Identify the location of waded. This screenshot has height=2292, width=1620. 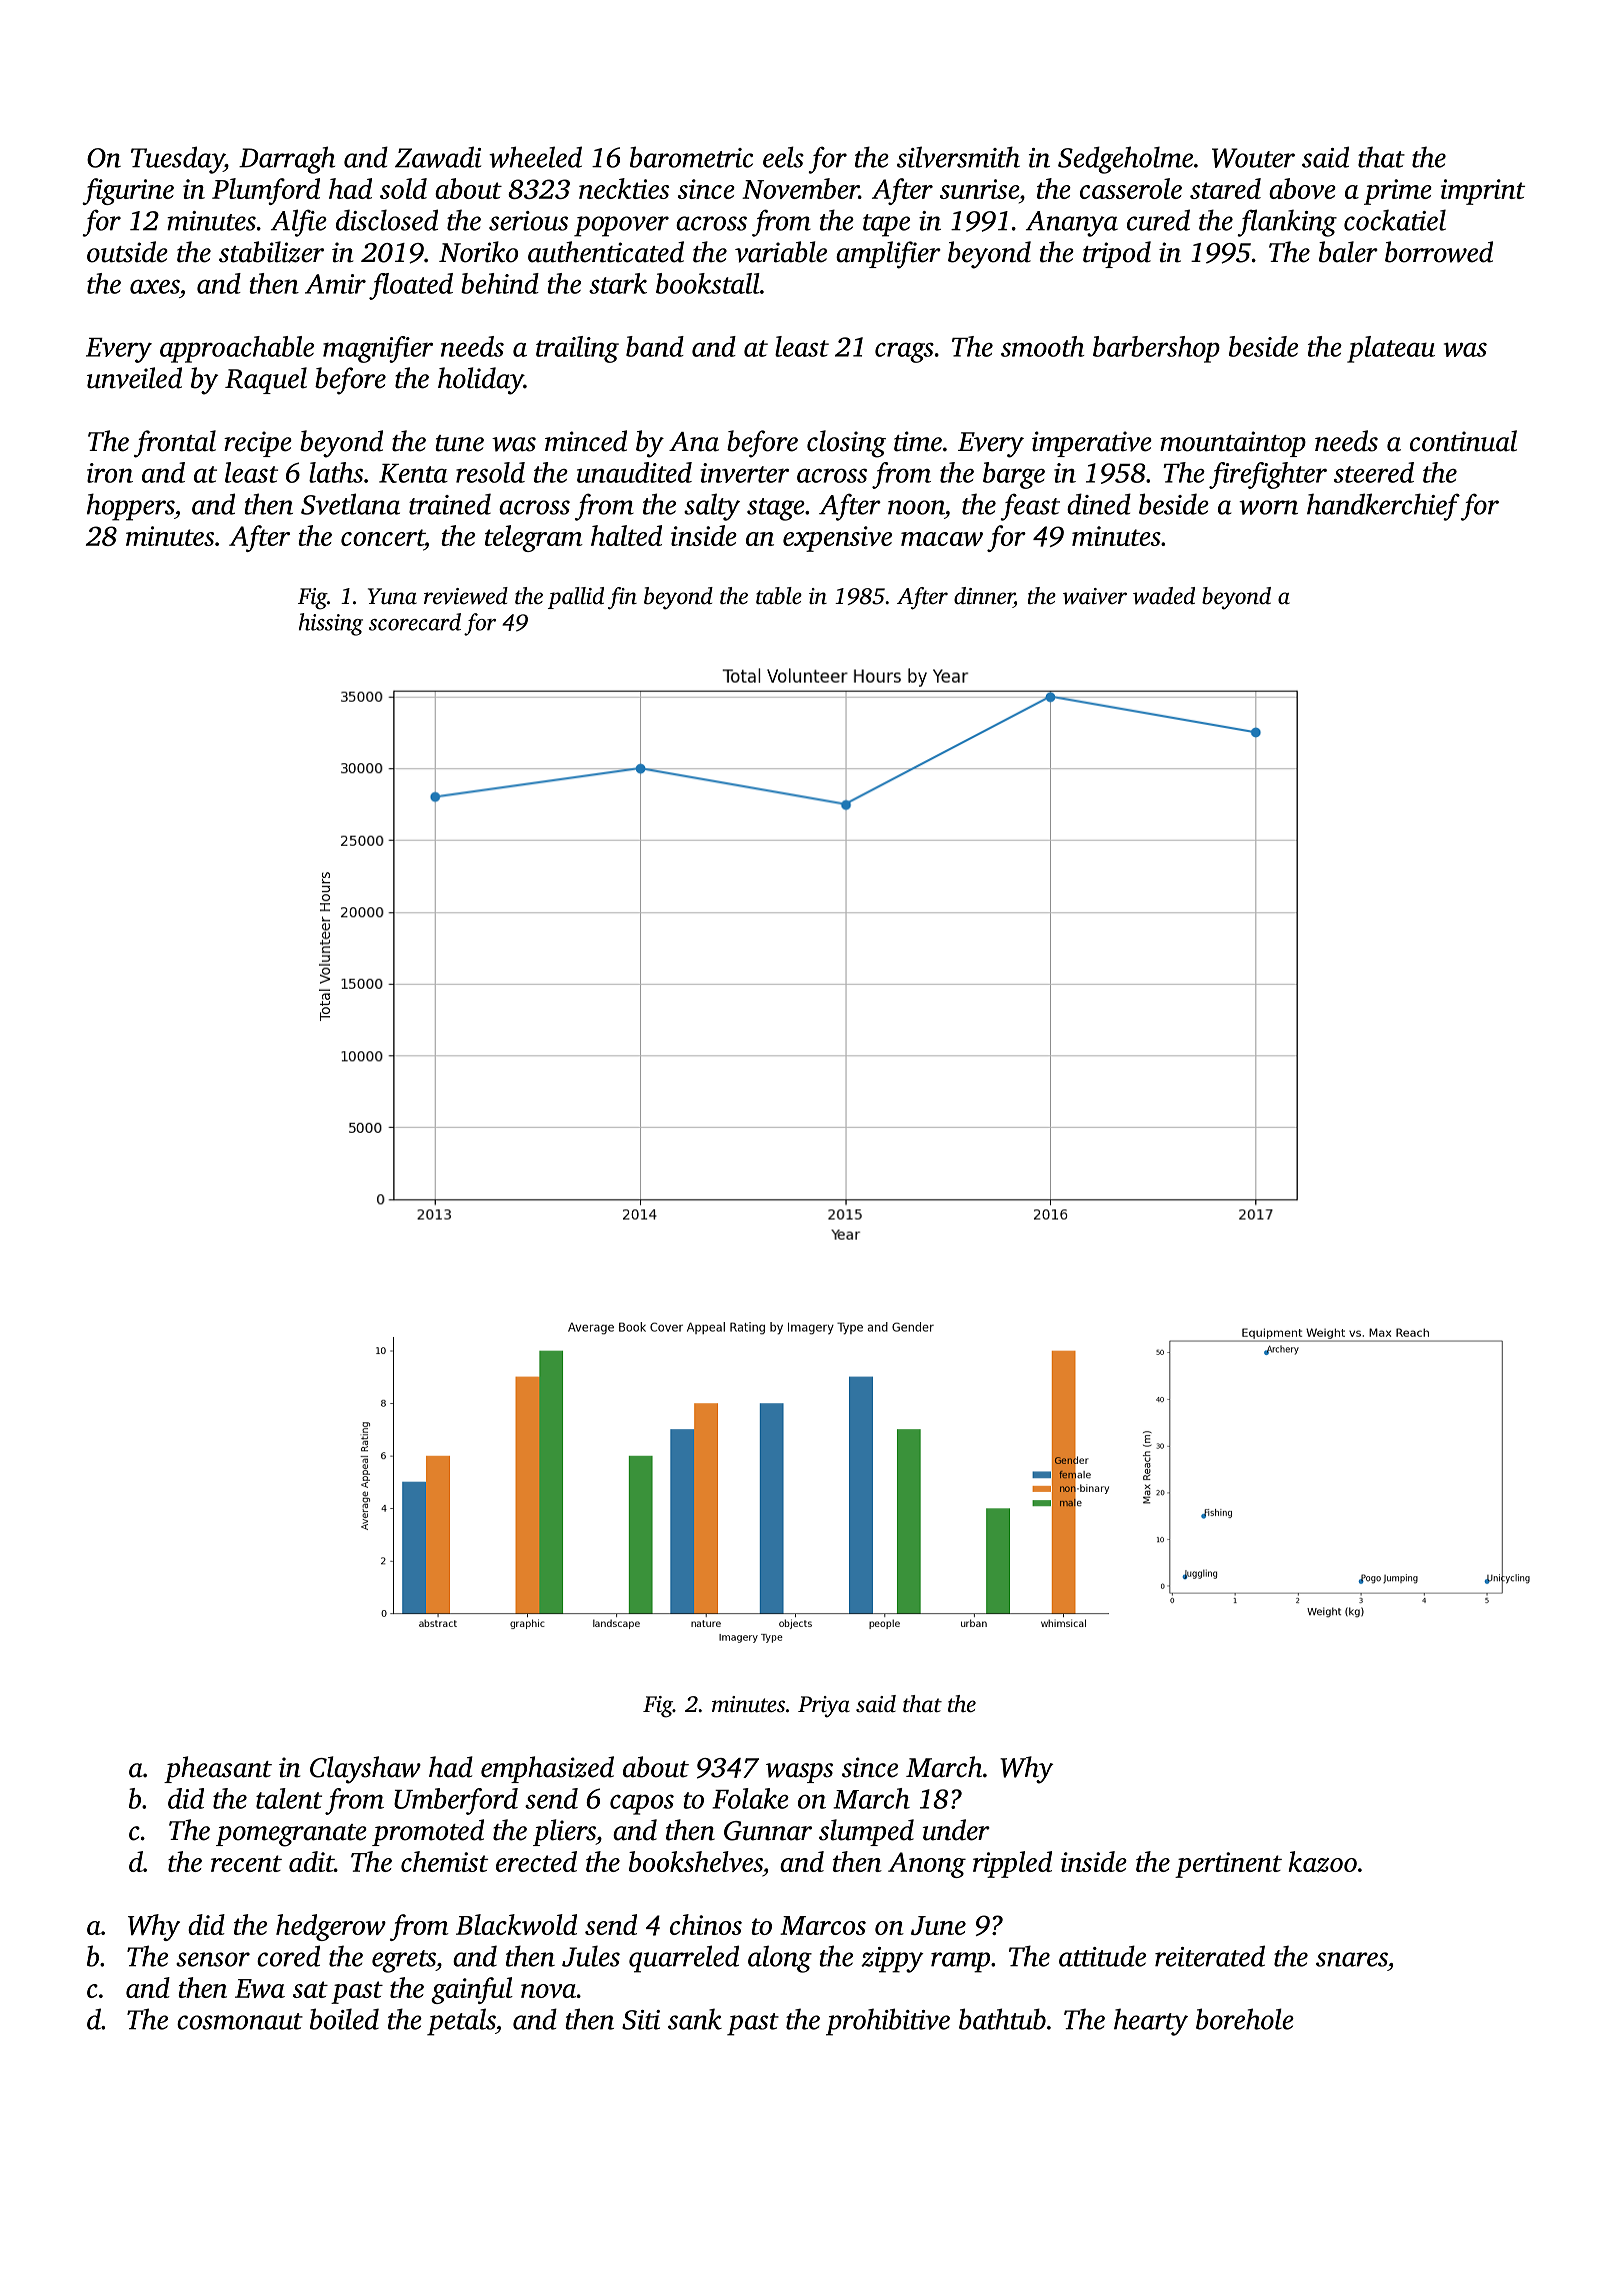
(1164, 596).
